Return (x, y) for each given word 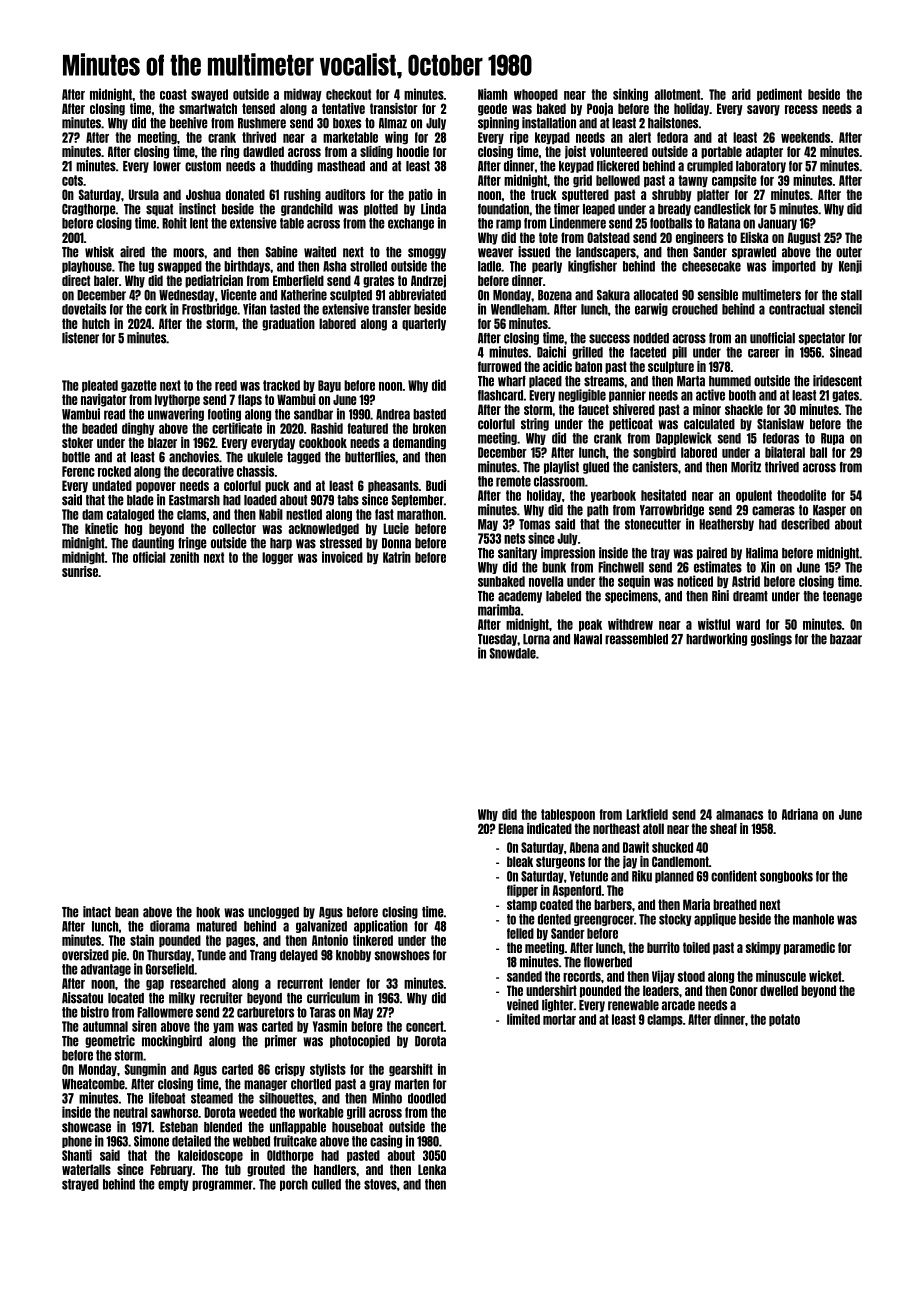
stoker (77, 442)
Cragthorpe (88, 210)
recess (801, 109)
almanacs (739, 814)
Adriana (800, 814)
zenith (184, 557)
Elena (511, 828)
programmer (222, 1185)
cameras (773, 511)
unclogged (273, 913)
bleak (520, 861)
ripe (519, 137)
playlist (561, 467)
